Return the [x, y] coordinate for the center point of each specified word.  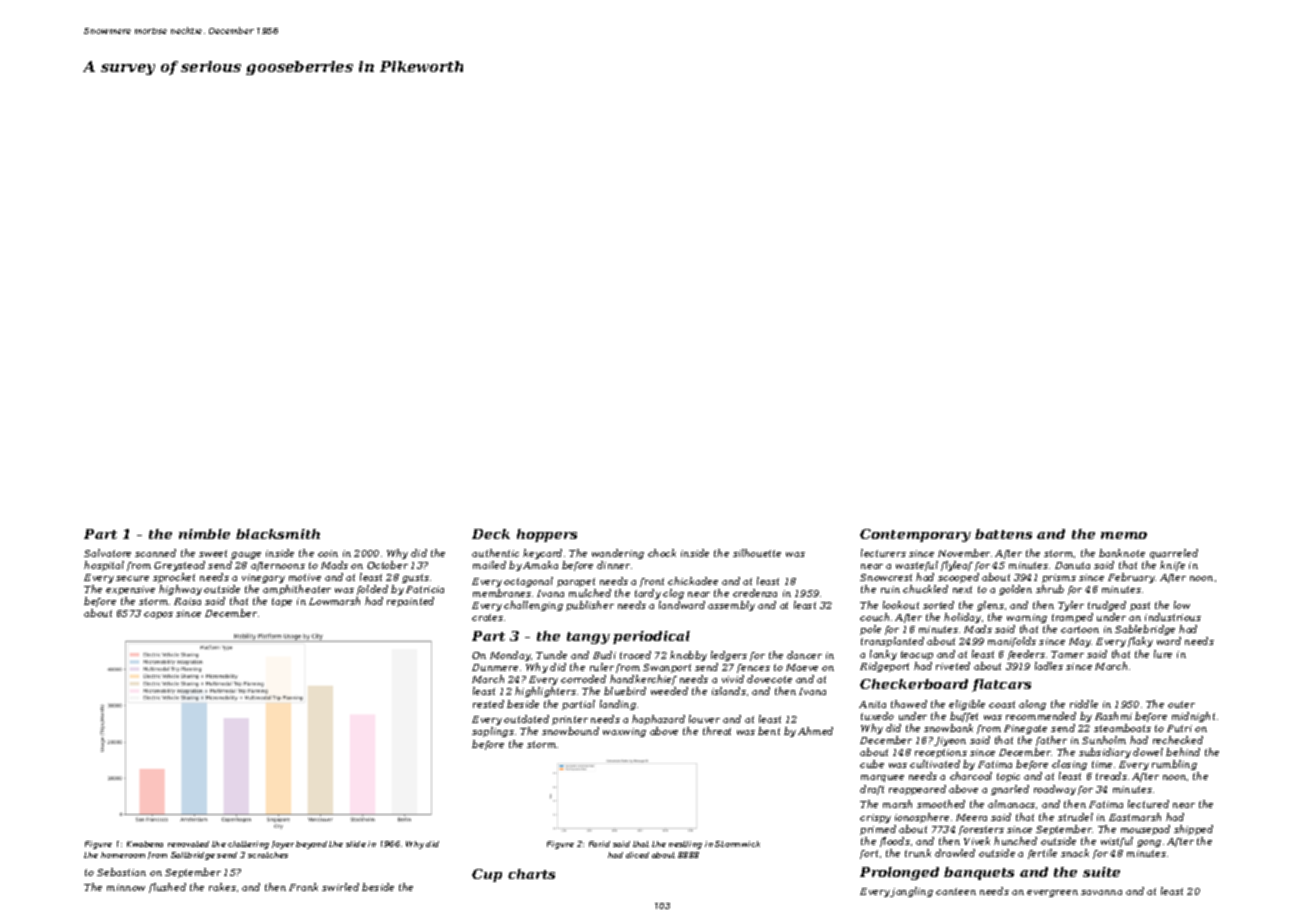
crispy [875, 818]
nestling [685, 845]
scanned [155, 553]
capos [158, 615]
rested [488, 704]
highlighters [545, 692]
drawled [955, 853]
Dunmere [495, 667]
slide [356, 844]
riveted [953, 666]
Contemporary [915, 535]
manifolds [1012, 642]
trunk [918, 853]
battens [1003, 534]
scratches [268, 855]
